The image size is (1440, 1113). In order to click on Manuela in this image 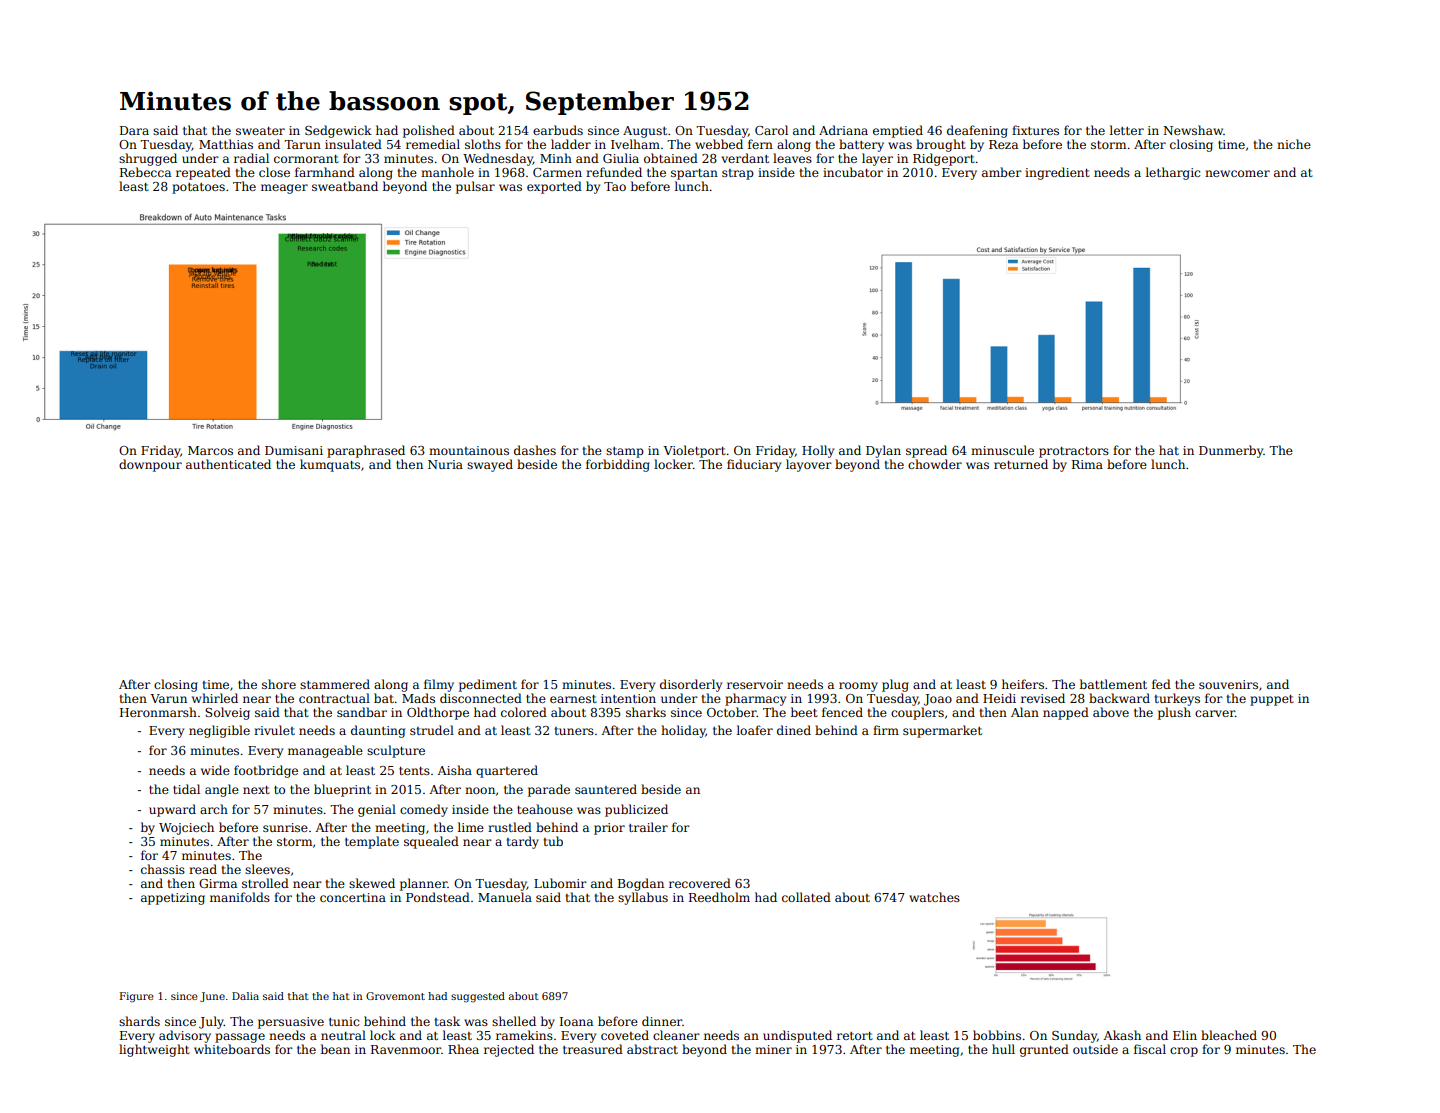, I will do `click(505, 897)`.
